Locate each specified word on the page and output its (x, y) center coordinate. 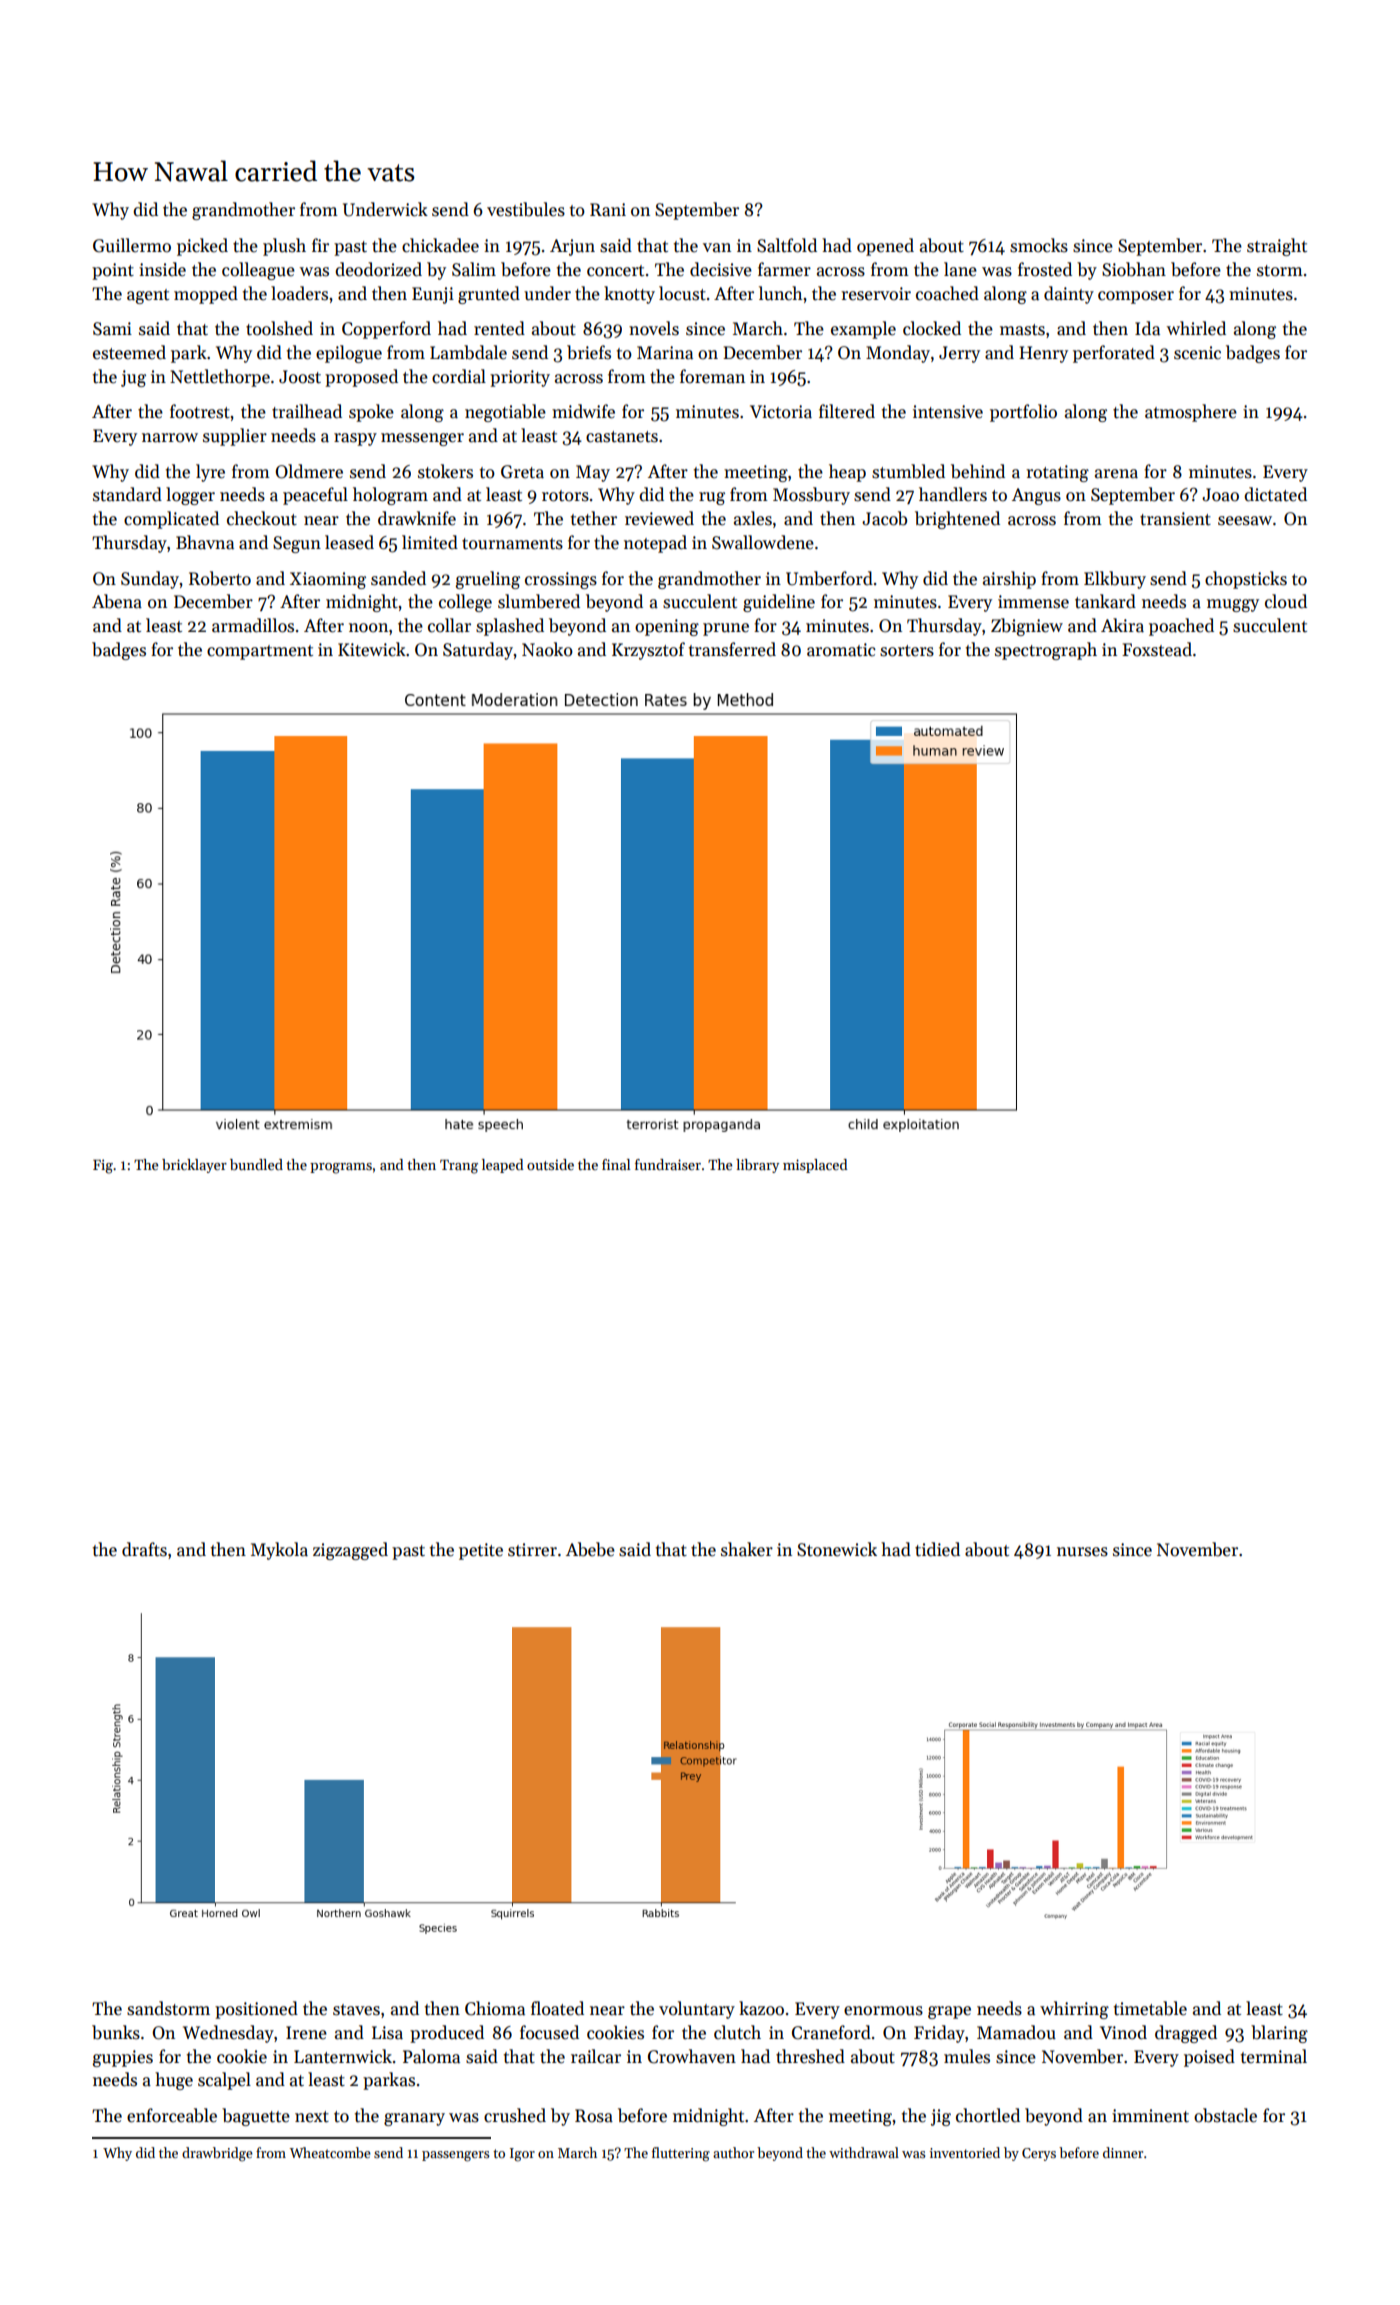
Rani (608, 210)
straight (1277, 247)
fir (320, 245)
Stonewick (837, 1549)
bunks (116, 2032)
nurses (1082, 1552)
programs (341, 1168)
